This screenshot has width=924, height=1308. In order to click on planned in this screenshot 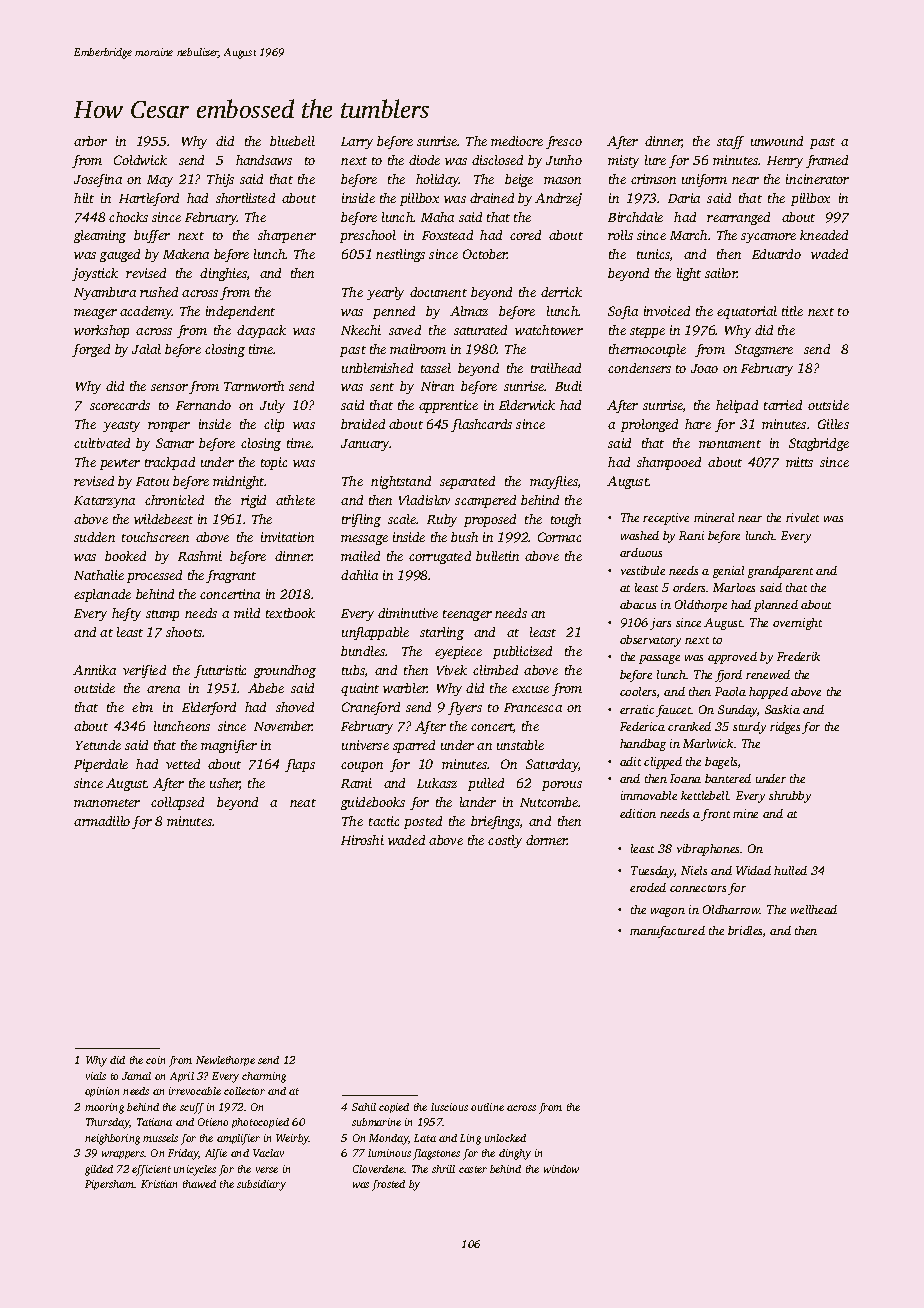, I will do `click(776, 606)`.
